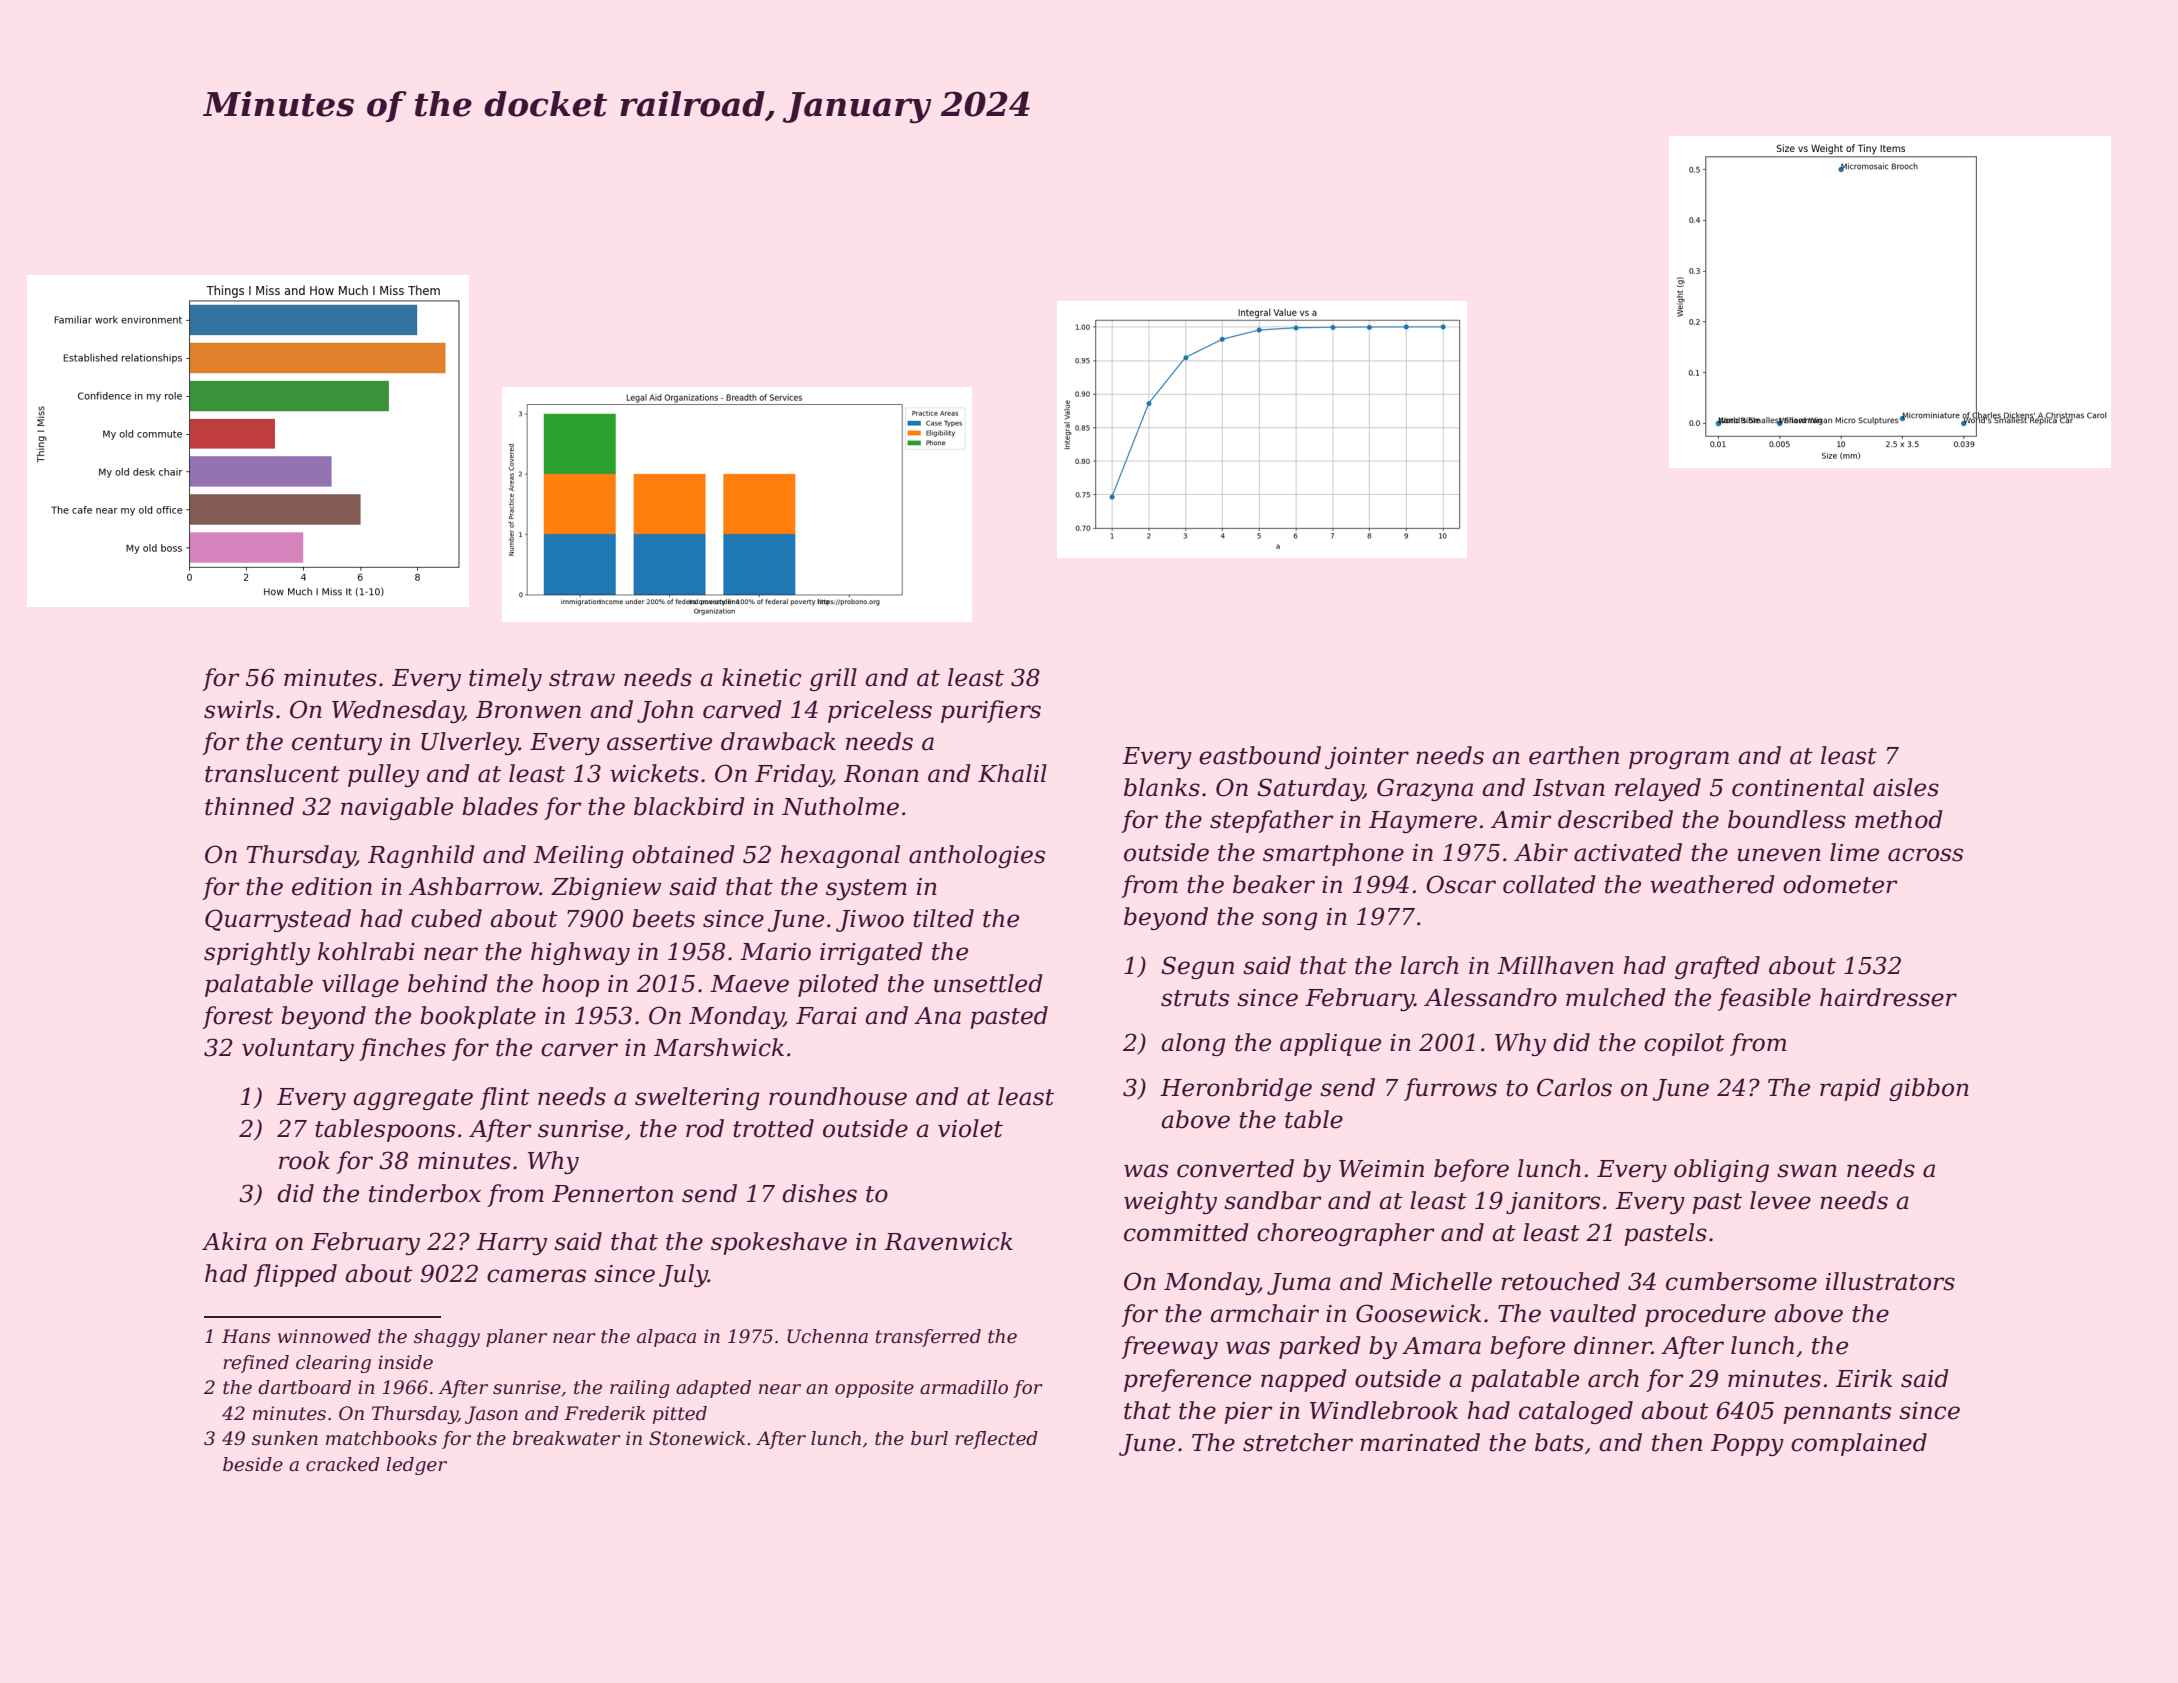 This page has width=2178, height=1683. What do you see at coordinates (719, 1047) in the page?
I see `Marshwick` at bounding box center [719, 1047].
